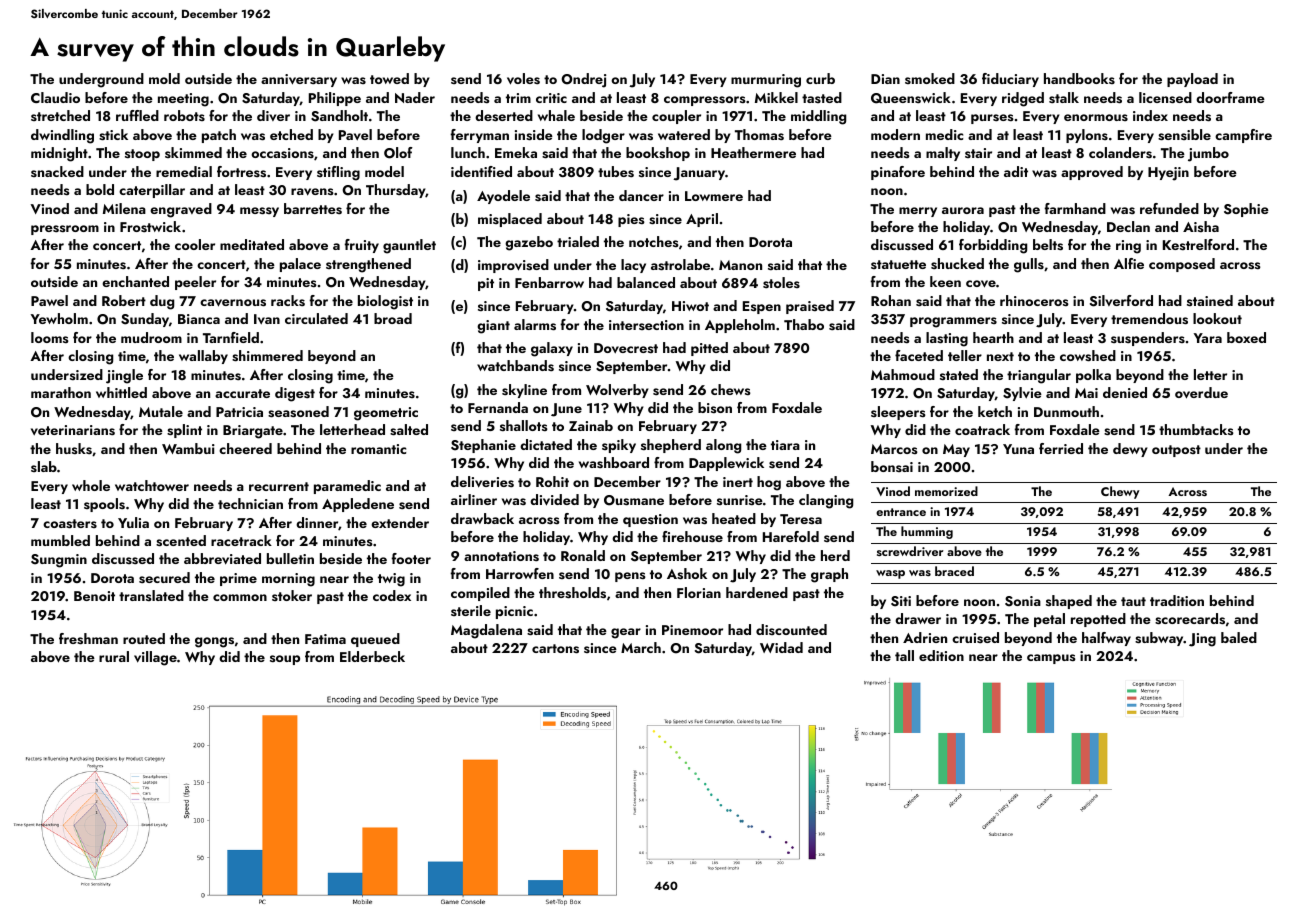 The height and width of the screenshot is (924, 1308). I want to click on baled, so click(1239, 637).
